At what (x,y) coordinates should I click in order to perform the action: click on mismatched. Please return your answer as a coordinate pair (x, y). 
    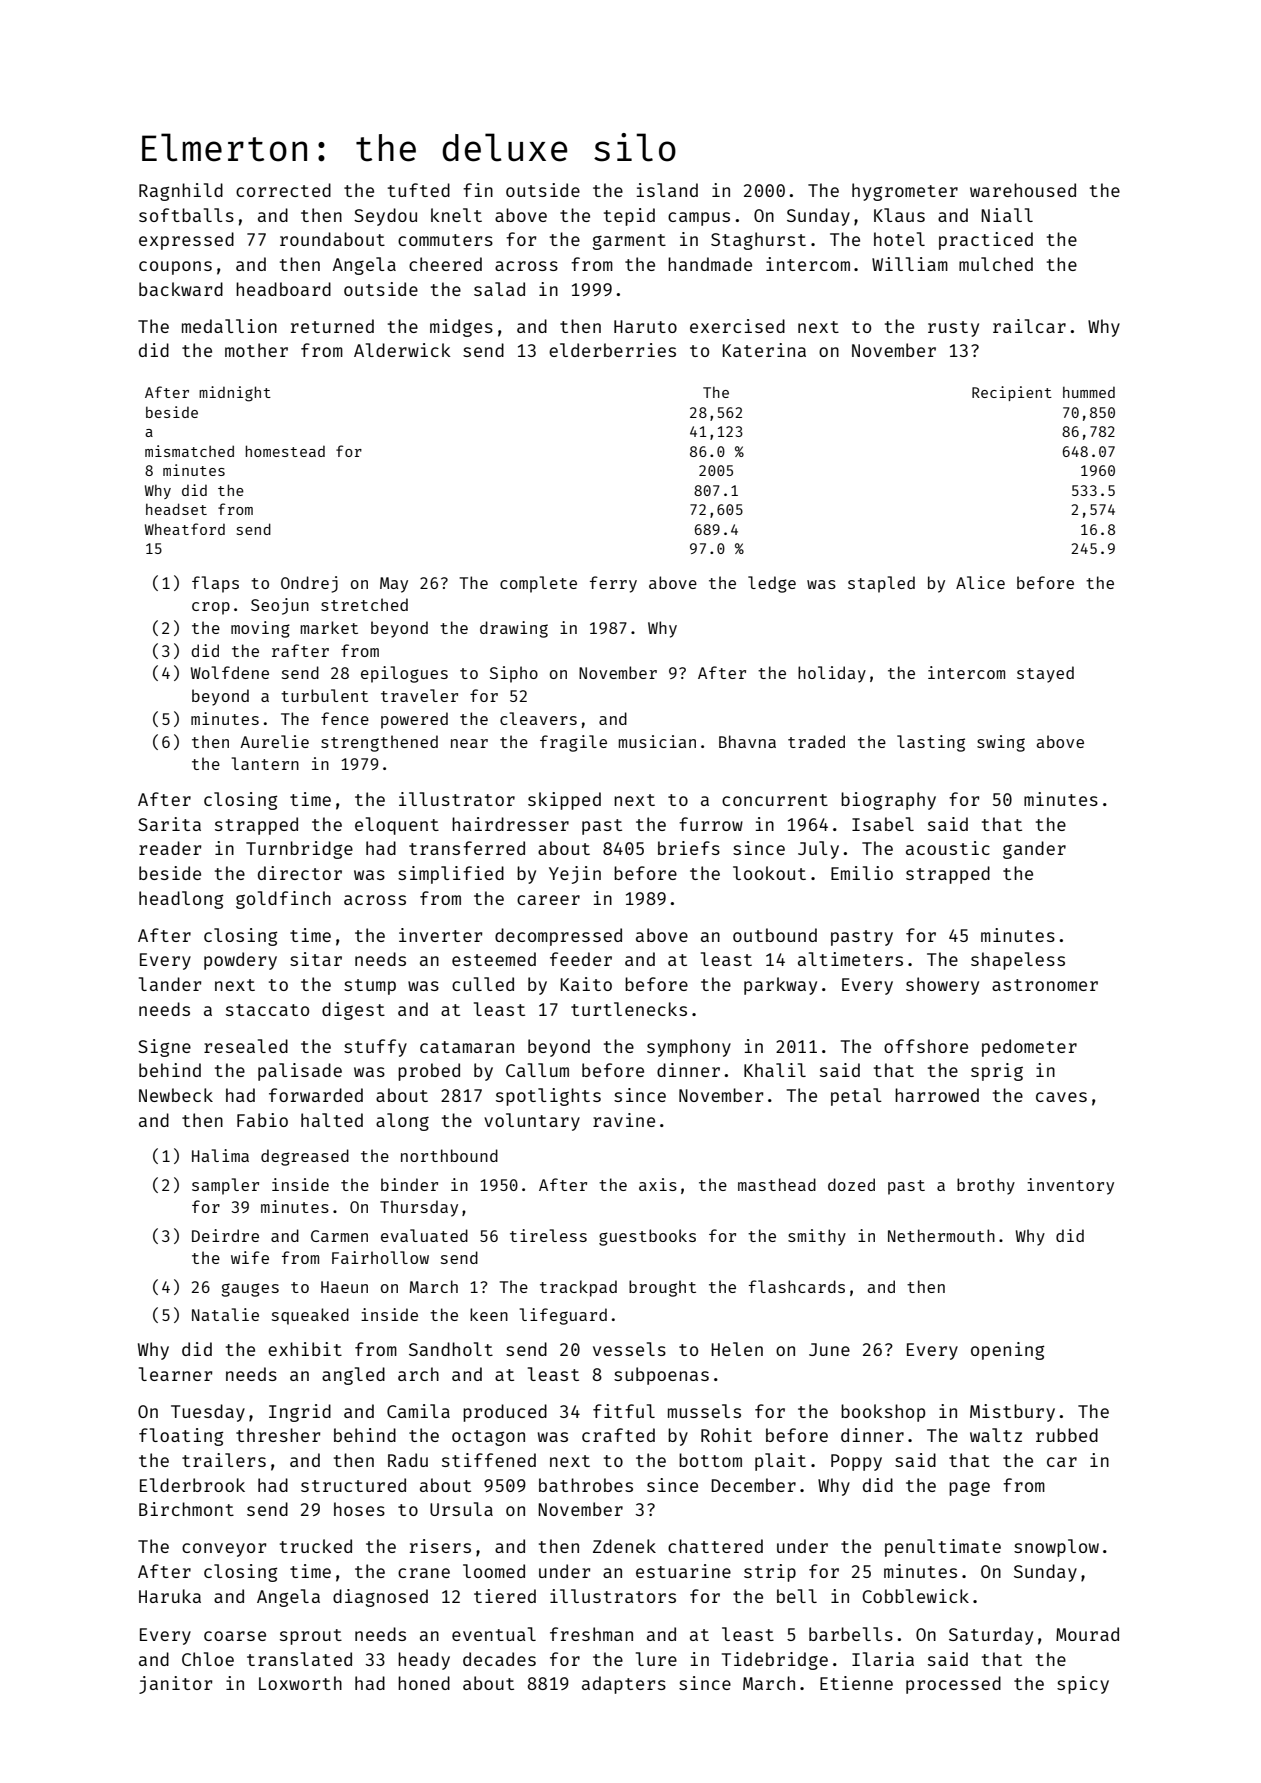
    Looking at the image, I should click on (189, 451).
